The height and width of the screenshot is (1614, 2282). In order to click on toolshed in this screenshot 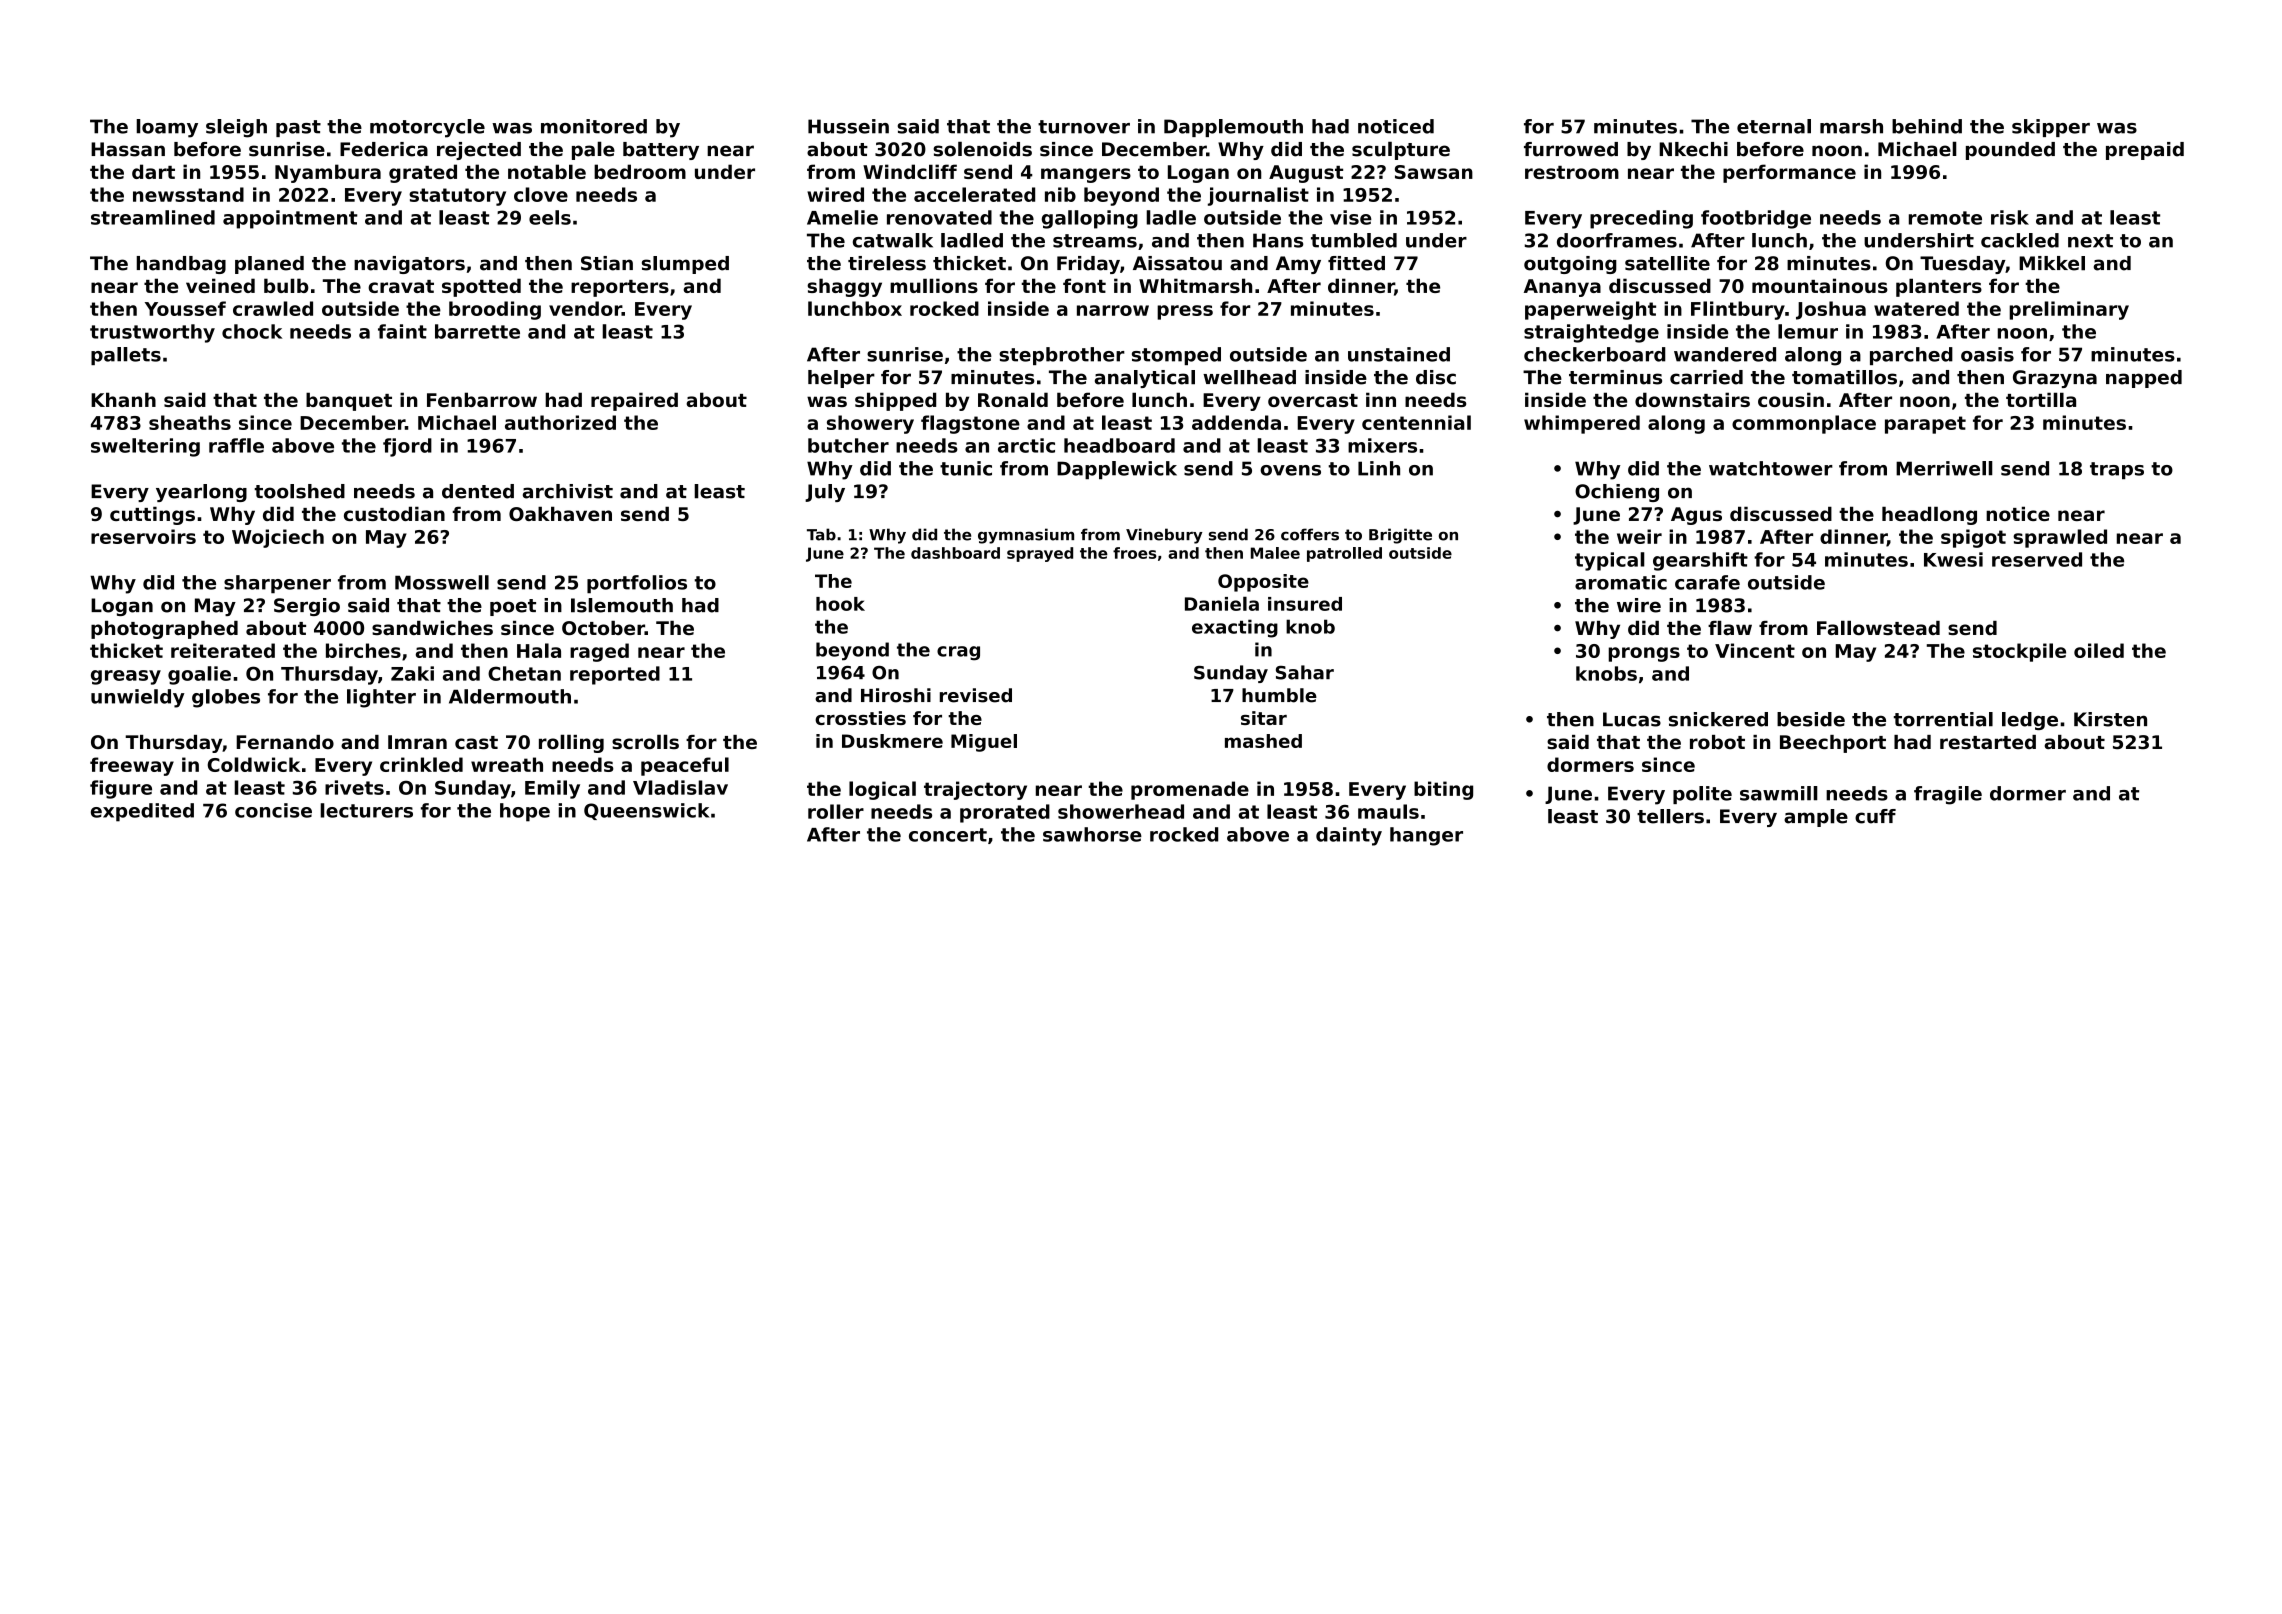, I will do `click(299, 491)`.
